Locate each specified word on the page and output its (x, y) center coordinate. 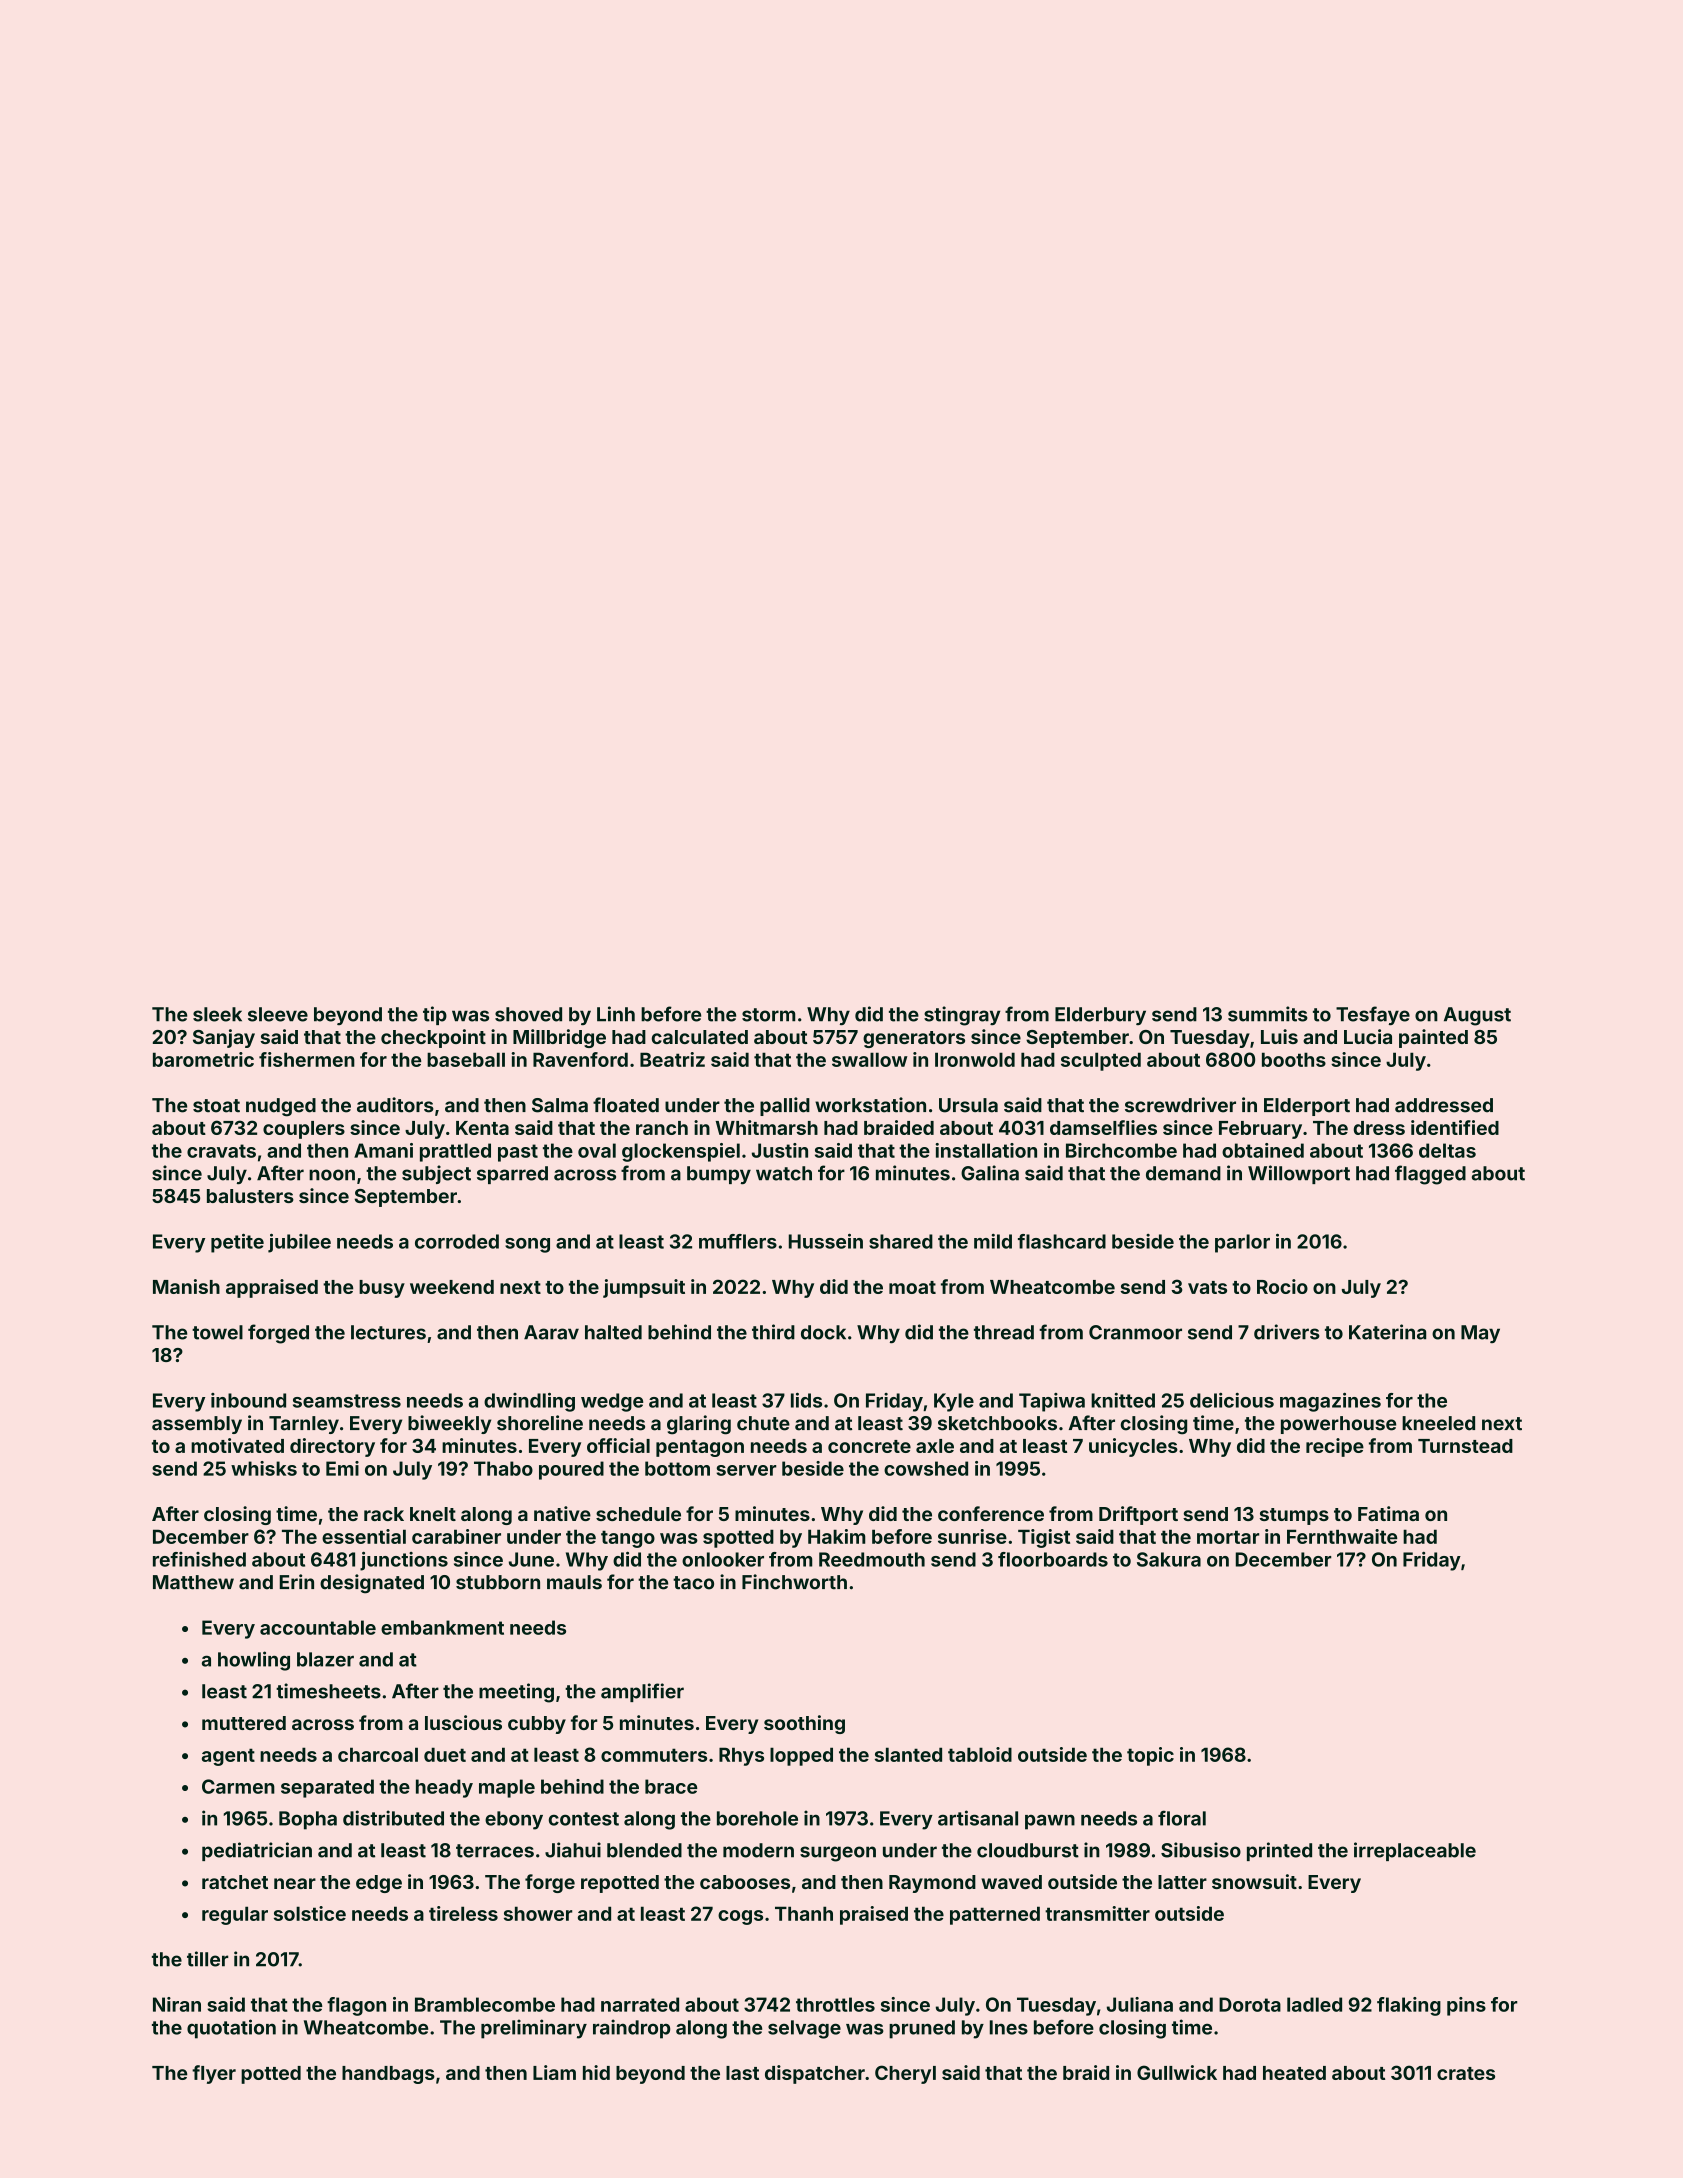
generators (914, 1039)
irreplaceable (1415, 1851)
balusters (250, 1196)
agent (228, 1757)
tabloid (980, 1754)
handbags (388, 2075)
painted (1433, 1038)
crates (1466, 2073)
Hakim (836, 1536)
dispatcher (815, 2074)
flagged (1430, 1175)
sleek (217, 1014)
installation (986, 1150)
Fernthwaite (1342, 1536)
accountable (318, 1627)
